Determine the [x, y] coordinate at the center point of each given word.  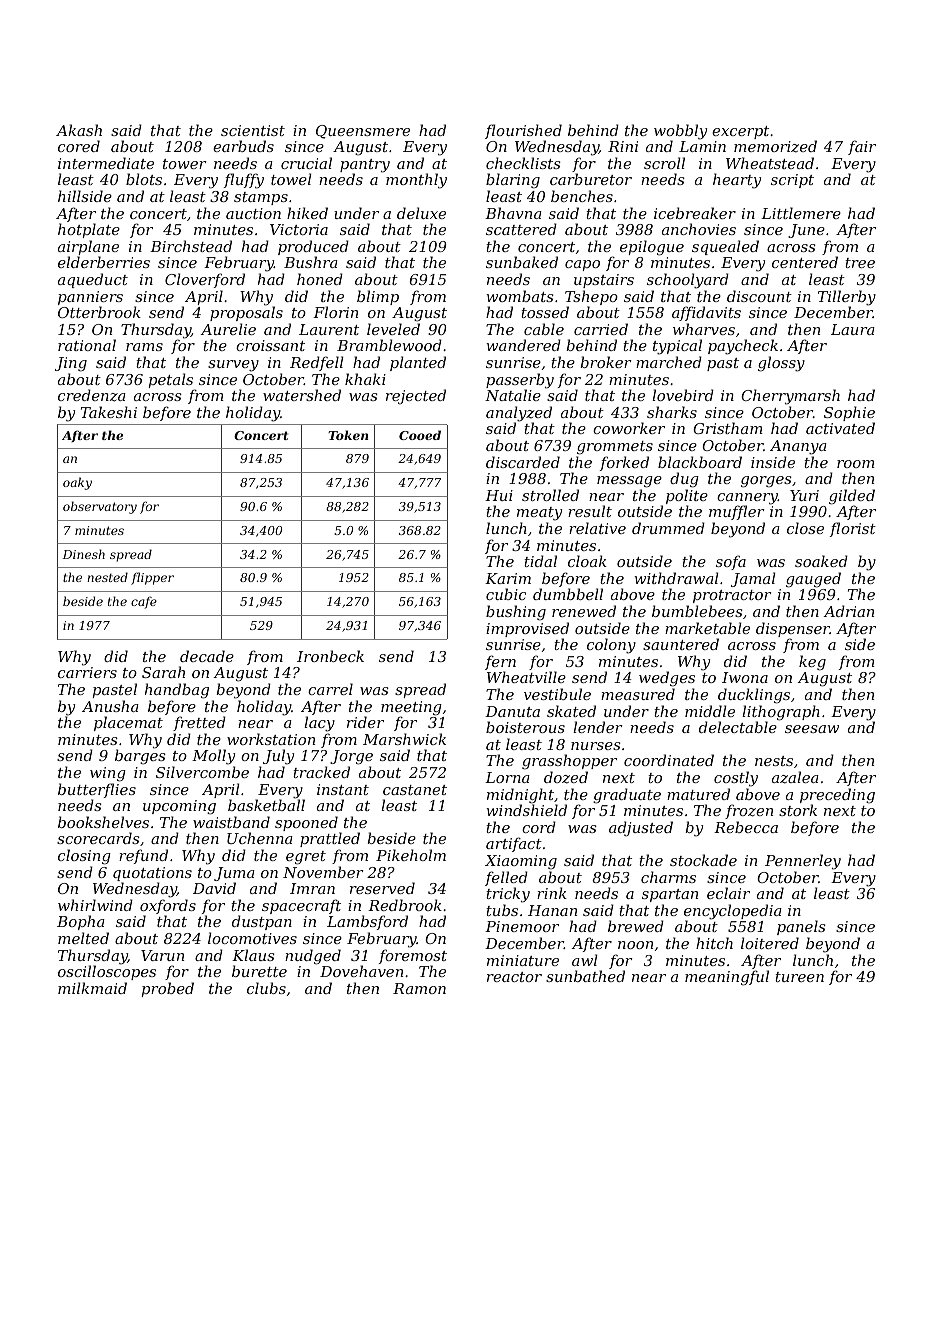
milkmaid [92, 988]
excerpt [740, 132]
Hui [499, 495]
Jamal [753, 579]
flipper [152, 578]
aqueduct [93, 280]
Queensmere [363, 132]
